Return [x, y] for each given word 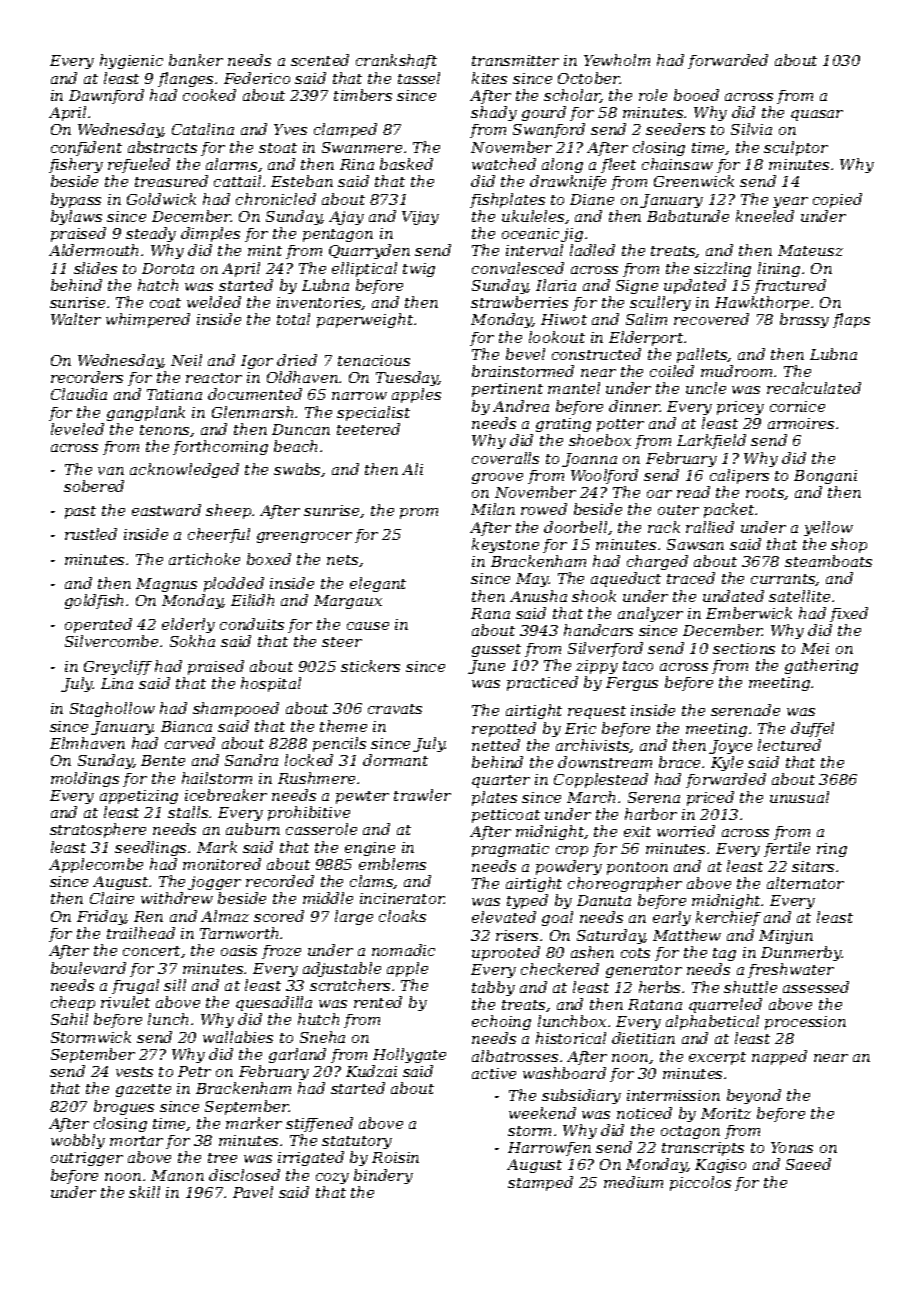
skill [144, 1192]
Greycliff [118, 667]
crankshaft [396, 61]
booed [696, 95]
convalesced [518, 268]
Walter [76, 319]
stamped [540, 1183]
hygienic [131, 61]
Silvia [751, 129]
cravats [395, 709]
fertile [787, 849]
